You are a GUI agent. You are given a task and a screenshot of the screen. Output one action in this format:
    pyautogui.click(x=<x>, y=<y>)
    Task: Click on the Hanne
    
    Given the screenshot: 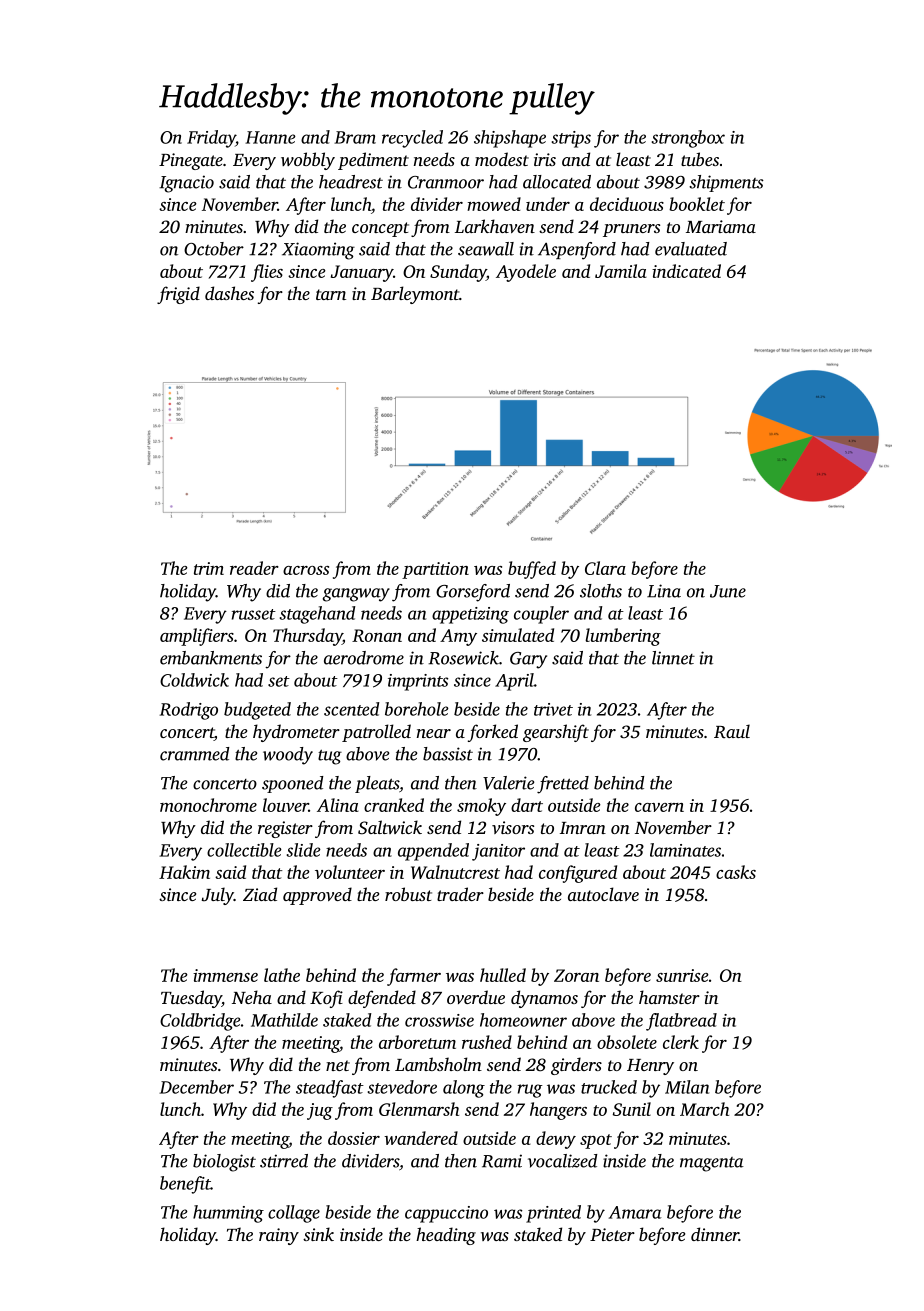 What is the action you would take?
    pyautogui.click(x=270, y=137)
